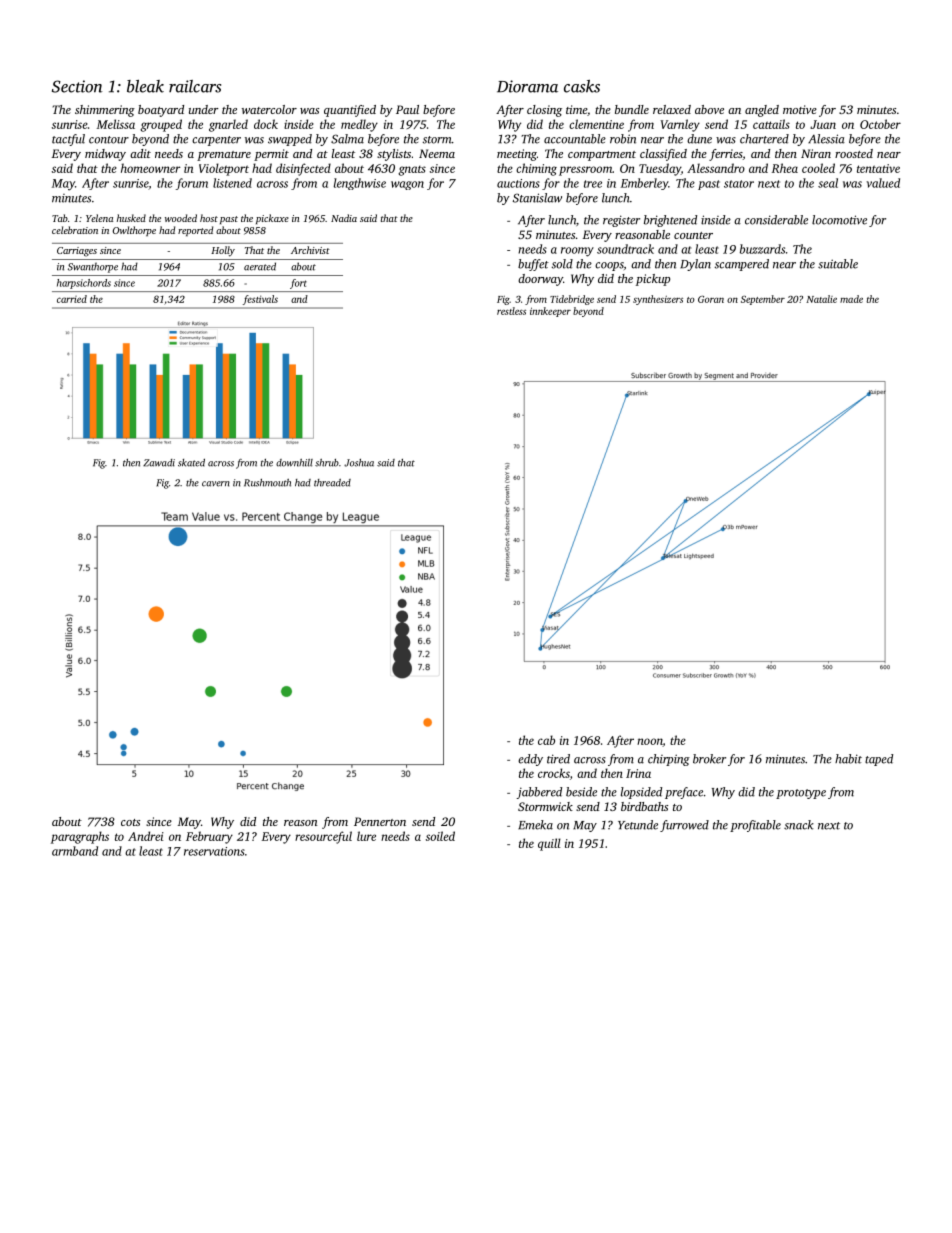 This screenshot has width=952, height=1233. I want to click on railcars, so click(195, 86).
